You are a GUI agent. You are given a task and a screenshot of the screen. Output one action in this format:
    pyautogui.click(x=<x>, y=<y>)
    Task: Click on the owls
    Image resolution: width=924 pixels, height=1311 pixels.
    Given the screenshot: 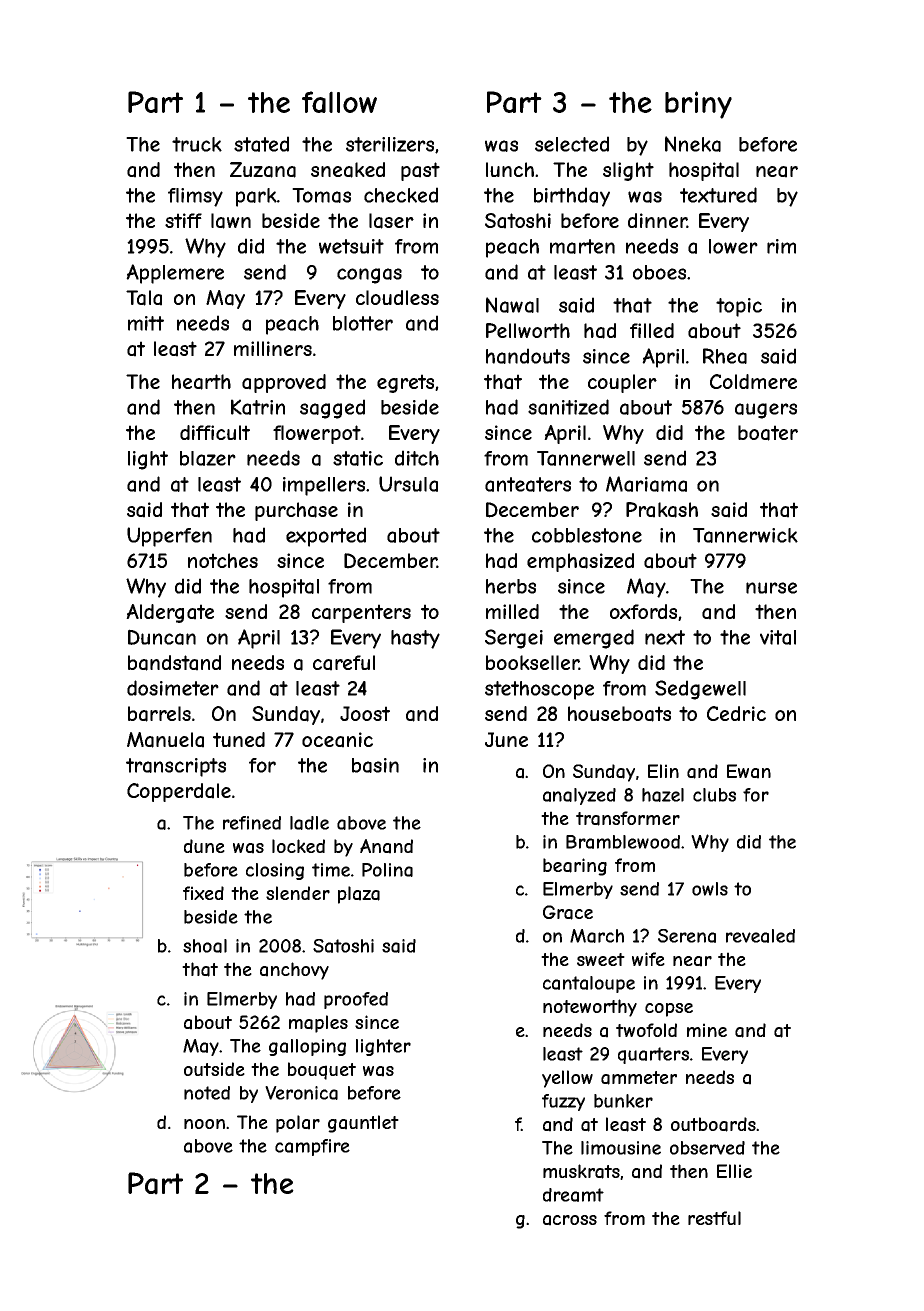 What is the action you would take?
    pyautogui.click(x=710, y=889)
